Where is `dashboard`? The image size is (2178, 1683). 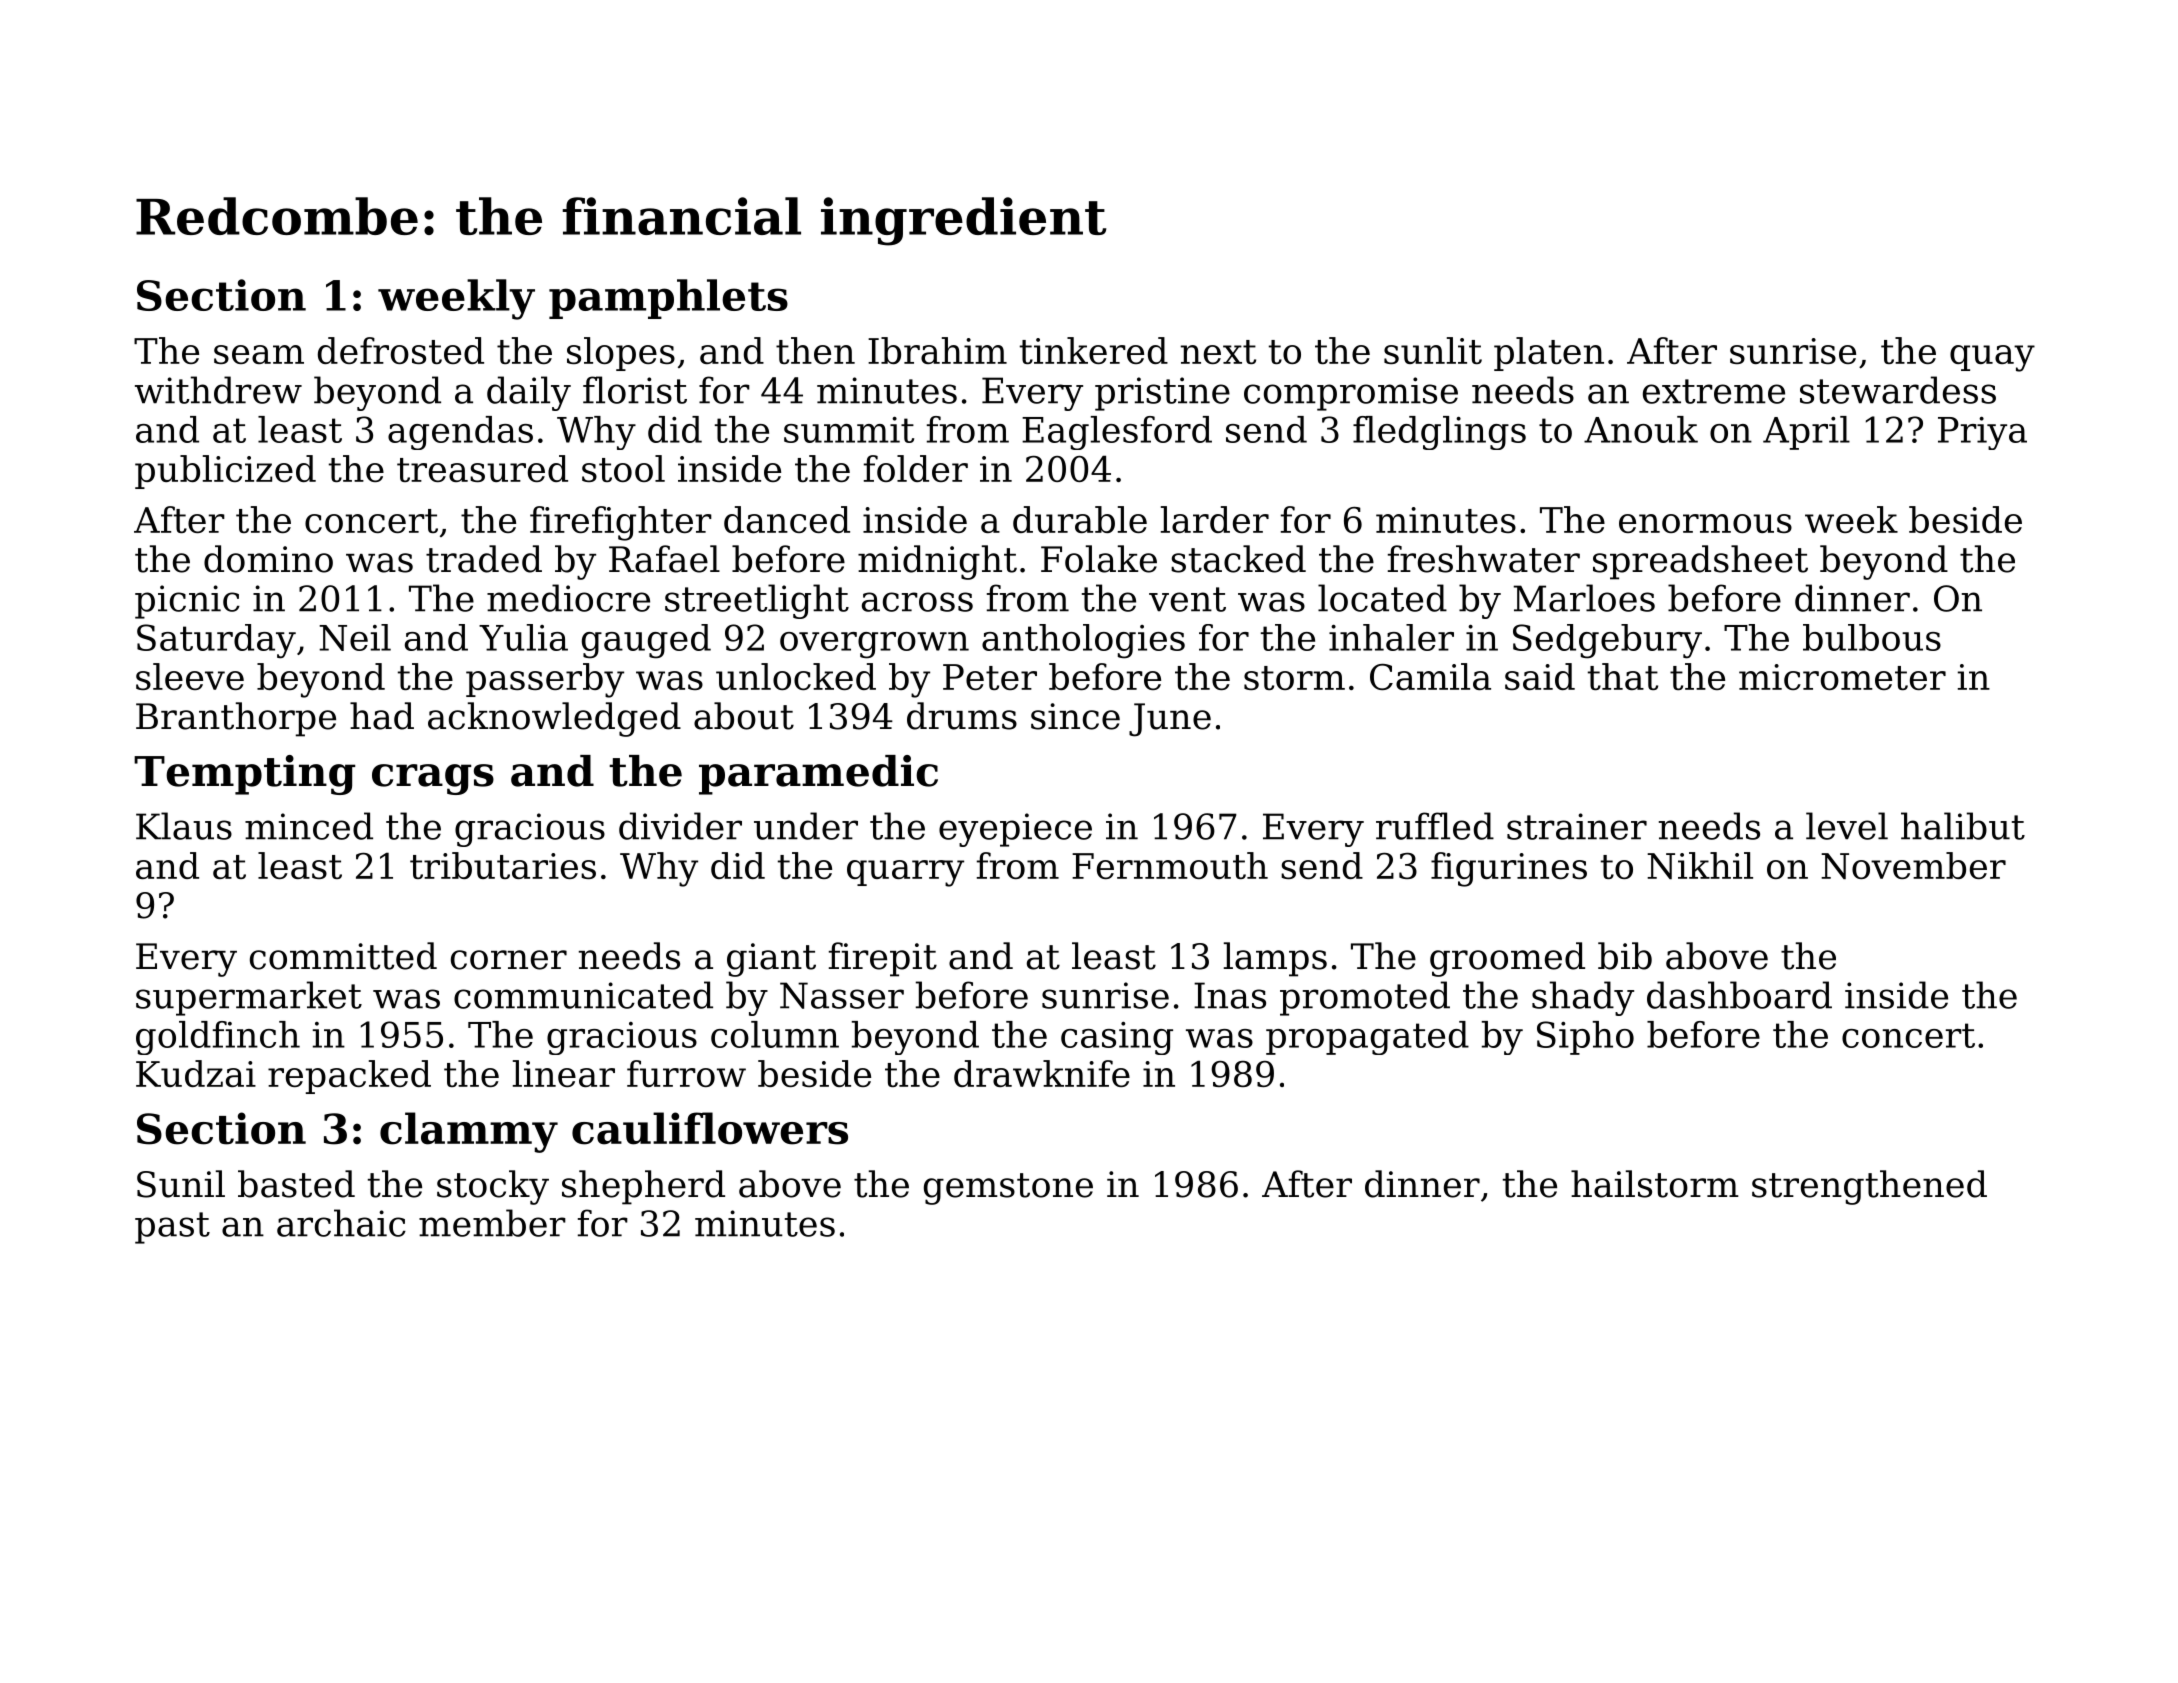
dashboard is located at coordinates (1739, 995).
